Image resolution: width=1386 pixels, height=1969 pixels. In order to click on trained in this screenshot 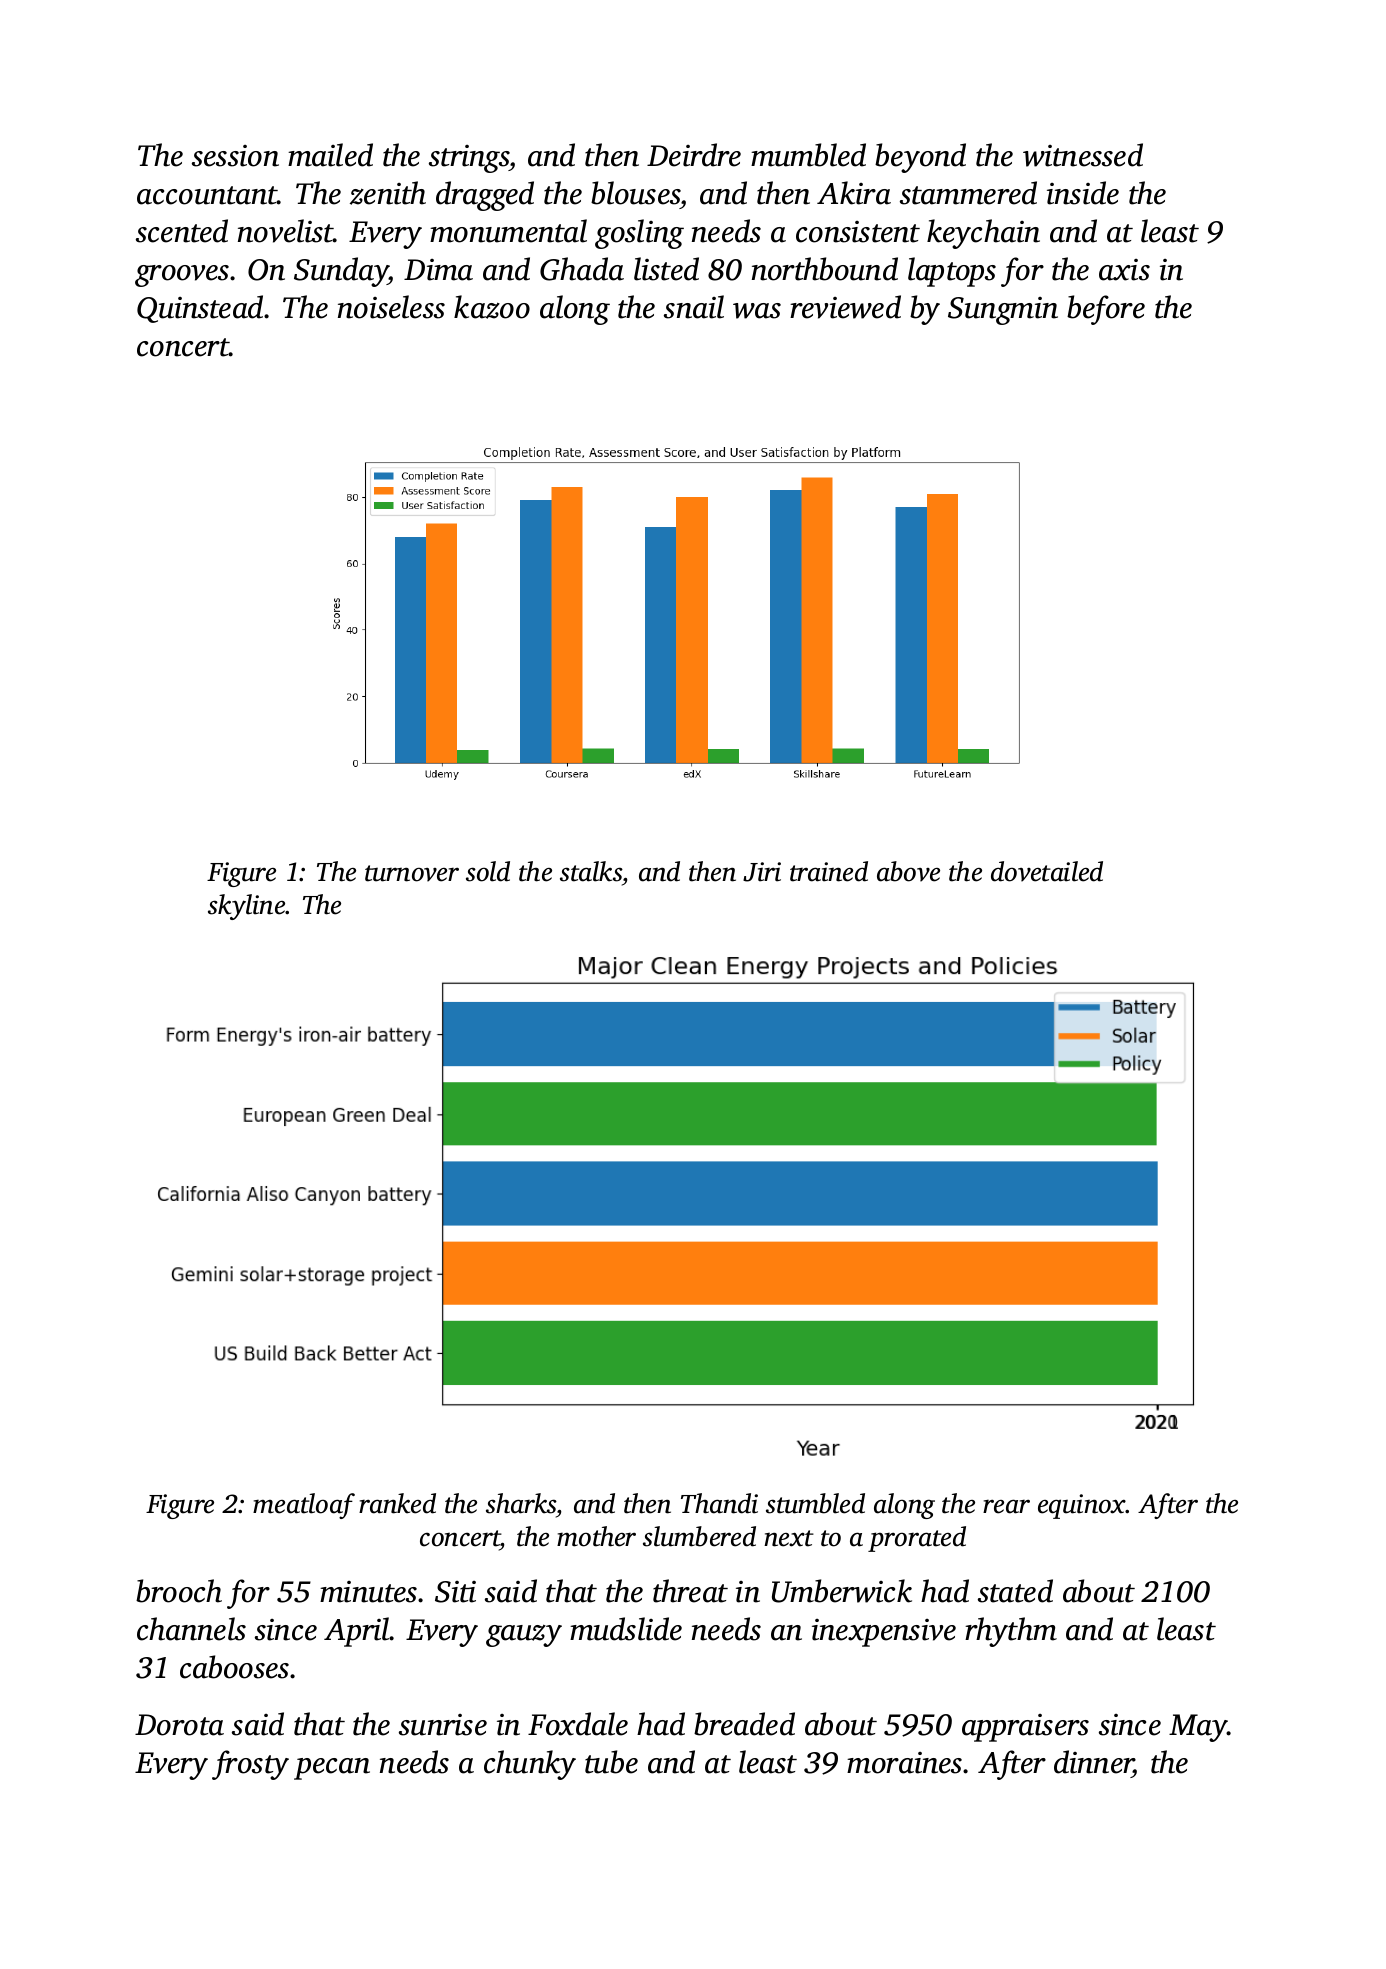, I will do `click(829, 871)`.
